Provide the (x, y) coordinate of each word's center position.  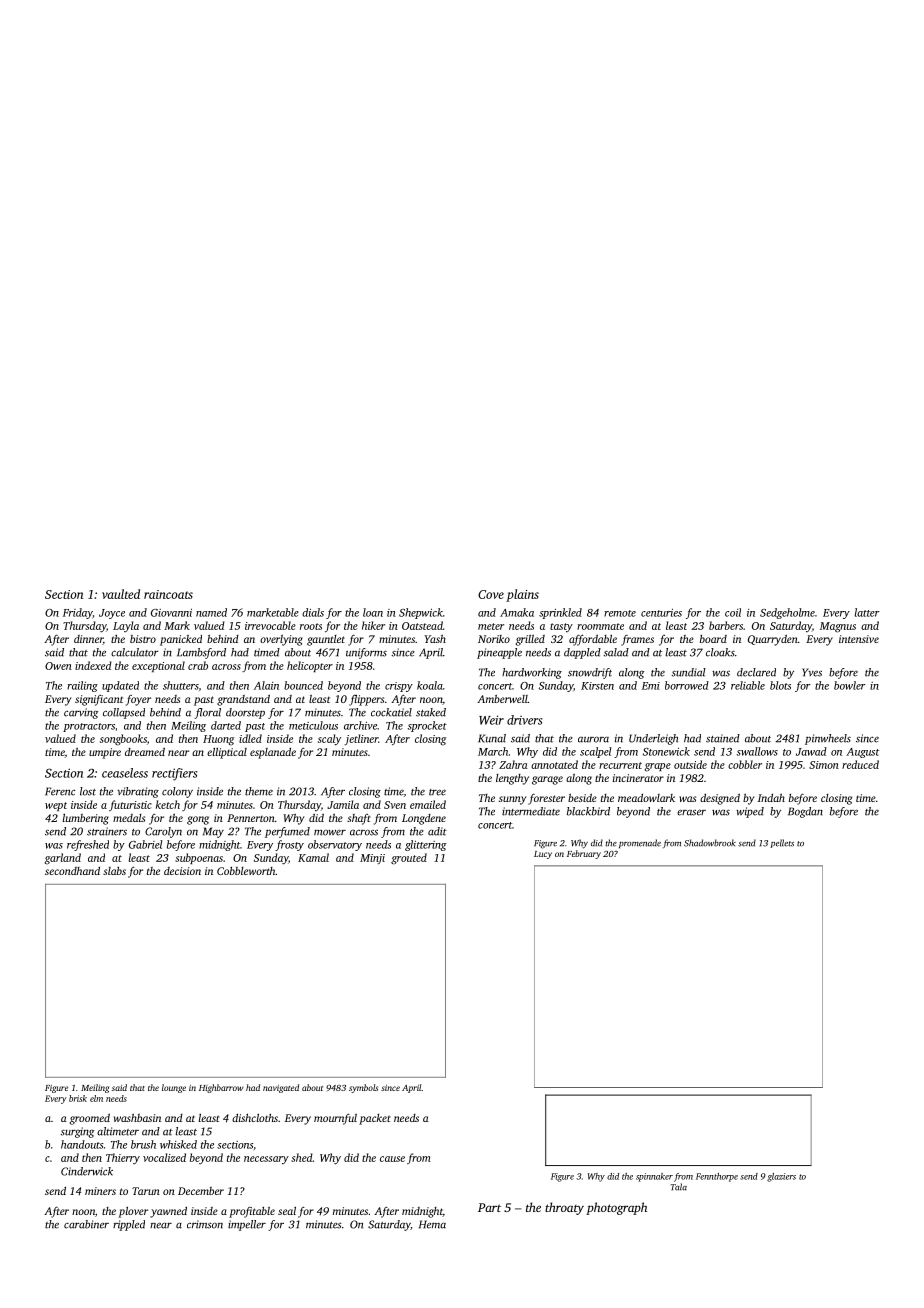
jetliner (361, 739)
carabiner (86, 1224)
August (862, 753)
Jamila (343, 804)
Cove (491, 594)
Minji (372, 859)
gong (198, 820)
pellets (782, 843)
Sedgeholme (787, 613)
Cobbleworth (246, 871)
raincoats (168, 594)
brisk (78, 1098)
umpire (105, 753)
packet (375, 1119)
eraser (691, 812)
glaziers (781, 1177)
